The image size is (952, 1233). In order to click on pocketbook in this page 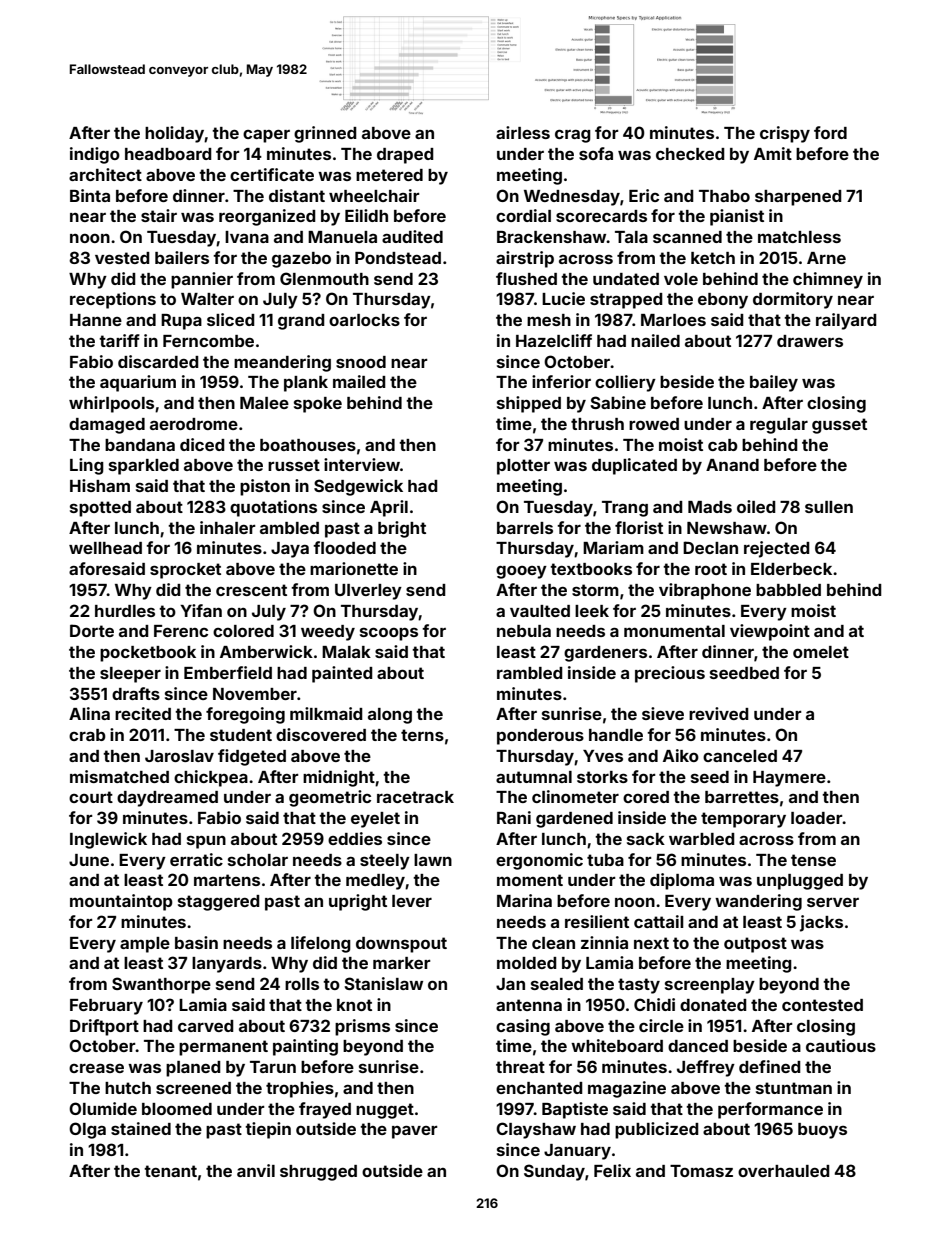, I will do `click(148, 654)`.
